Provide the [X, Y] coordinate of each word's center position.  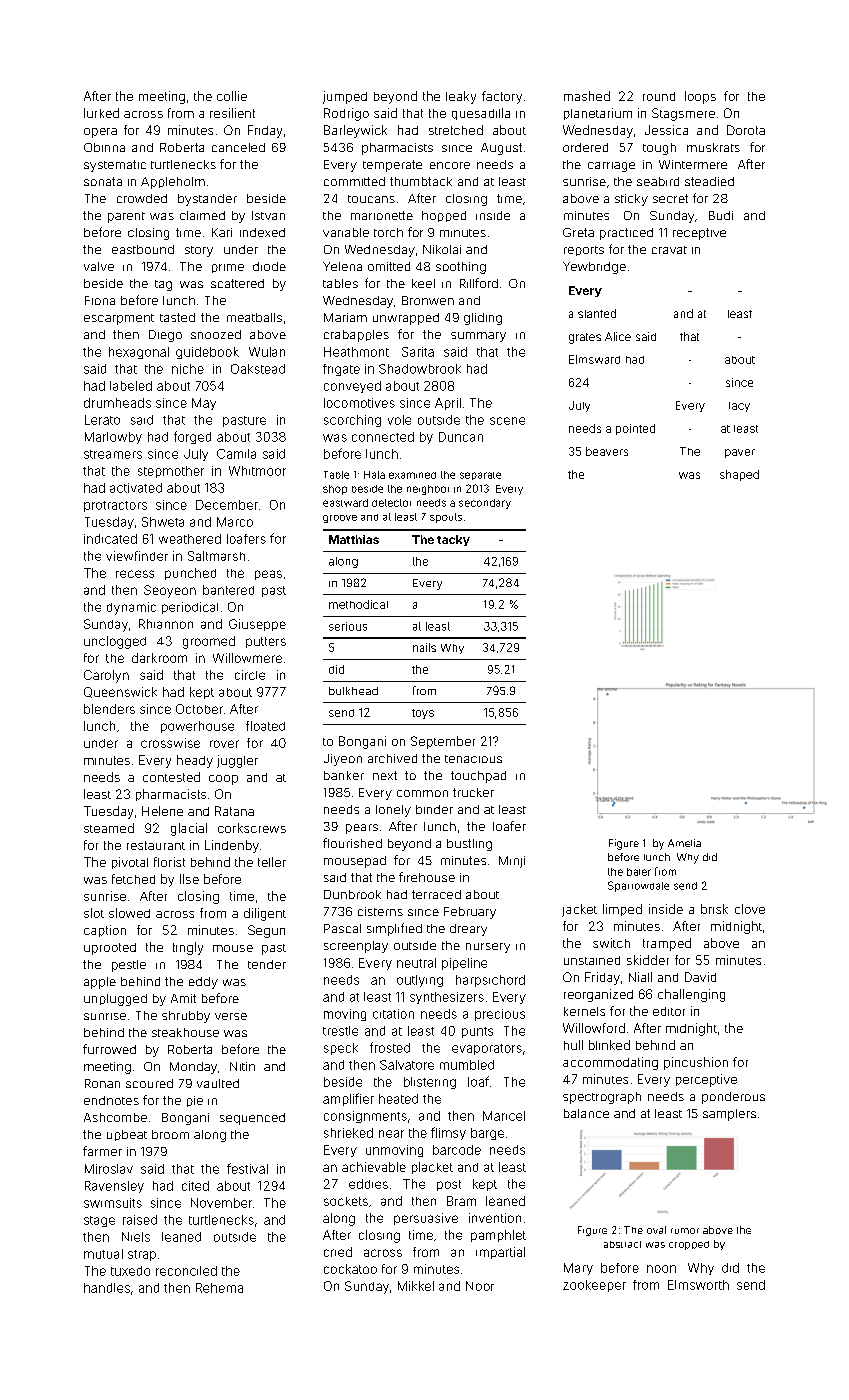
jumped [345, 97]
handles [107, 1288]
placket [432, 1168]
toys [423, 714]
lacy [739, 407]
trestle [340, 1031]
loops [700, 97]
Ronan [102, 1083]
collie [232, 96]
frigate [341, 370]
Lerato [102, 420]
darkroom [159, 658]
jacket [579, 910]
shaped [739, 475]
